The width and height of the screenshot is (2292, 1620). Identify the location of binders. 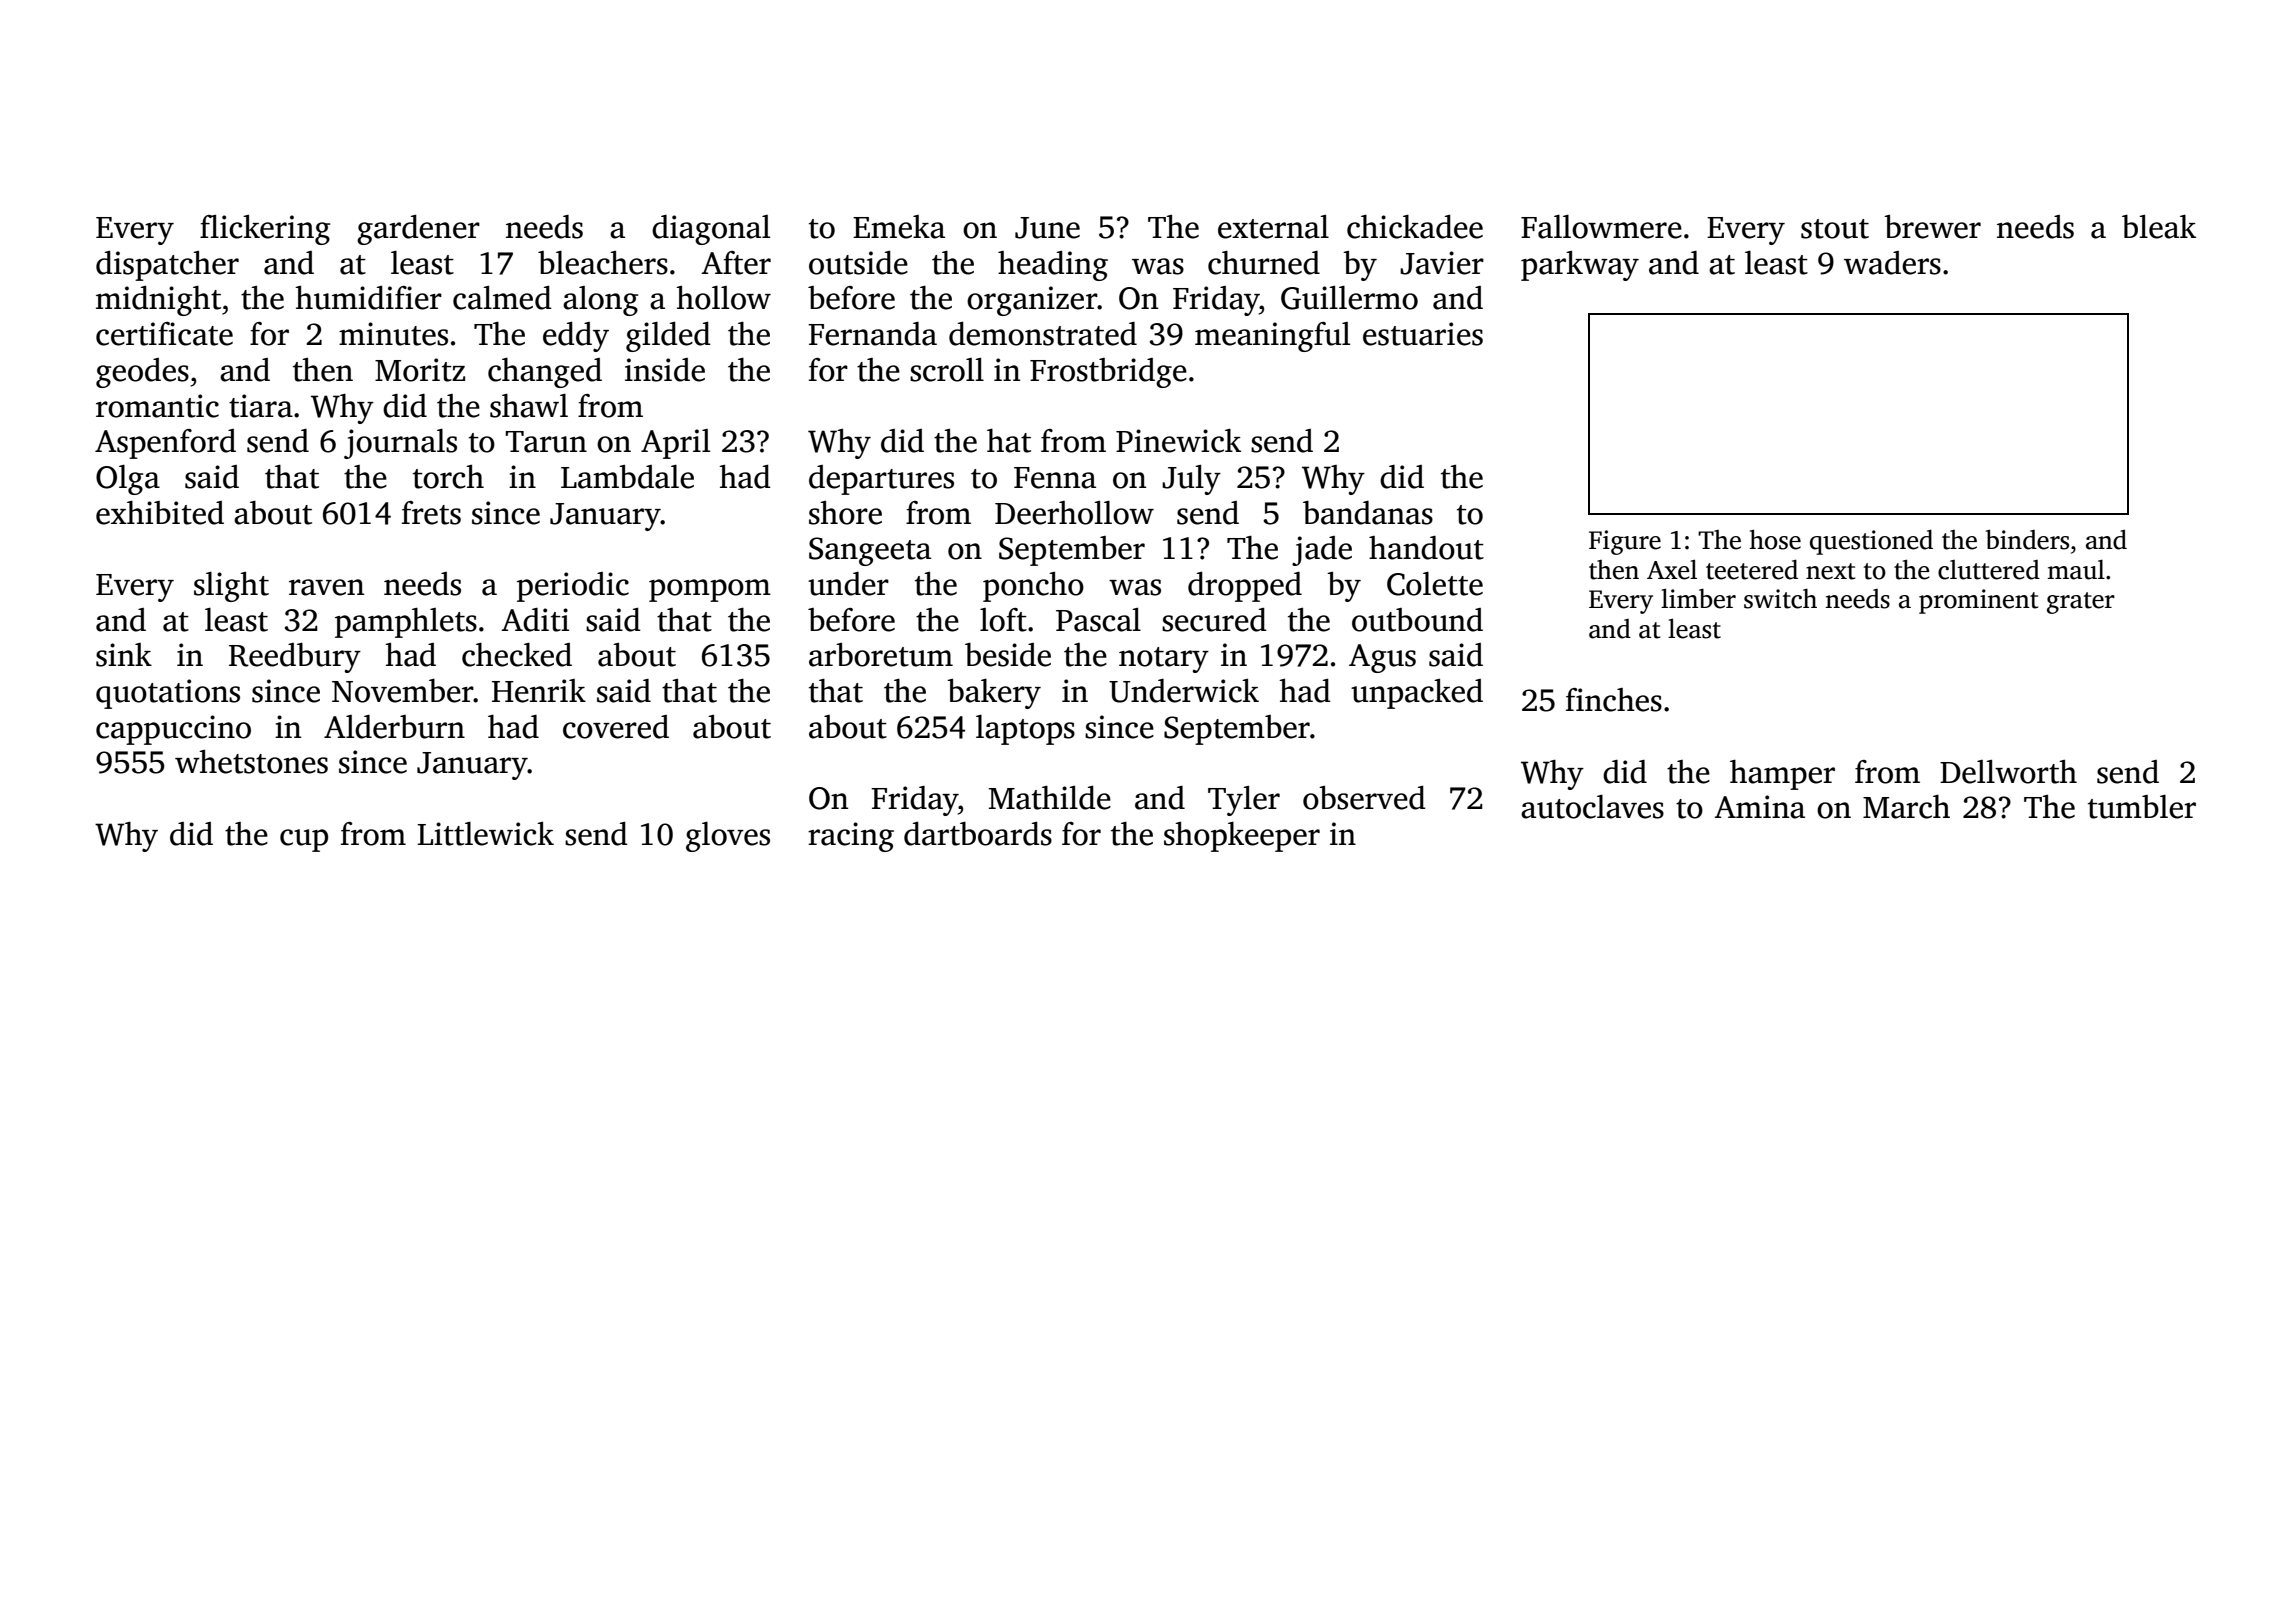
(2027, 539).
